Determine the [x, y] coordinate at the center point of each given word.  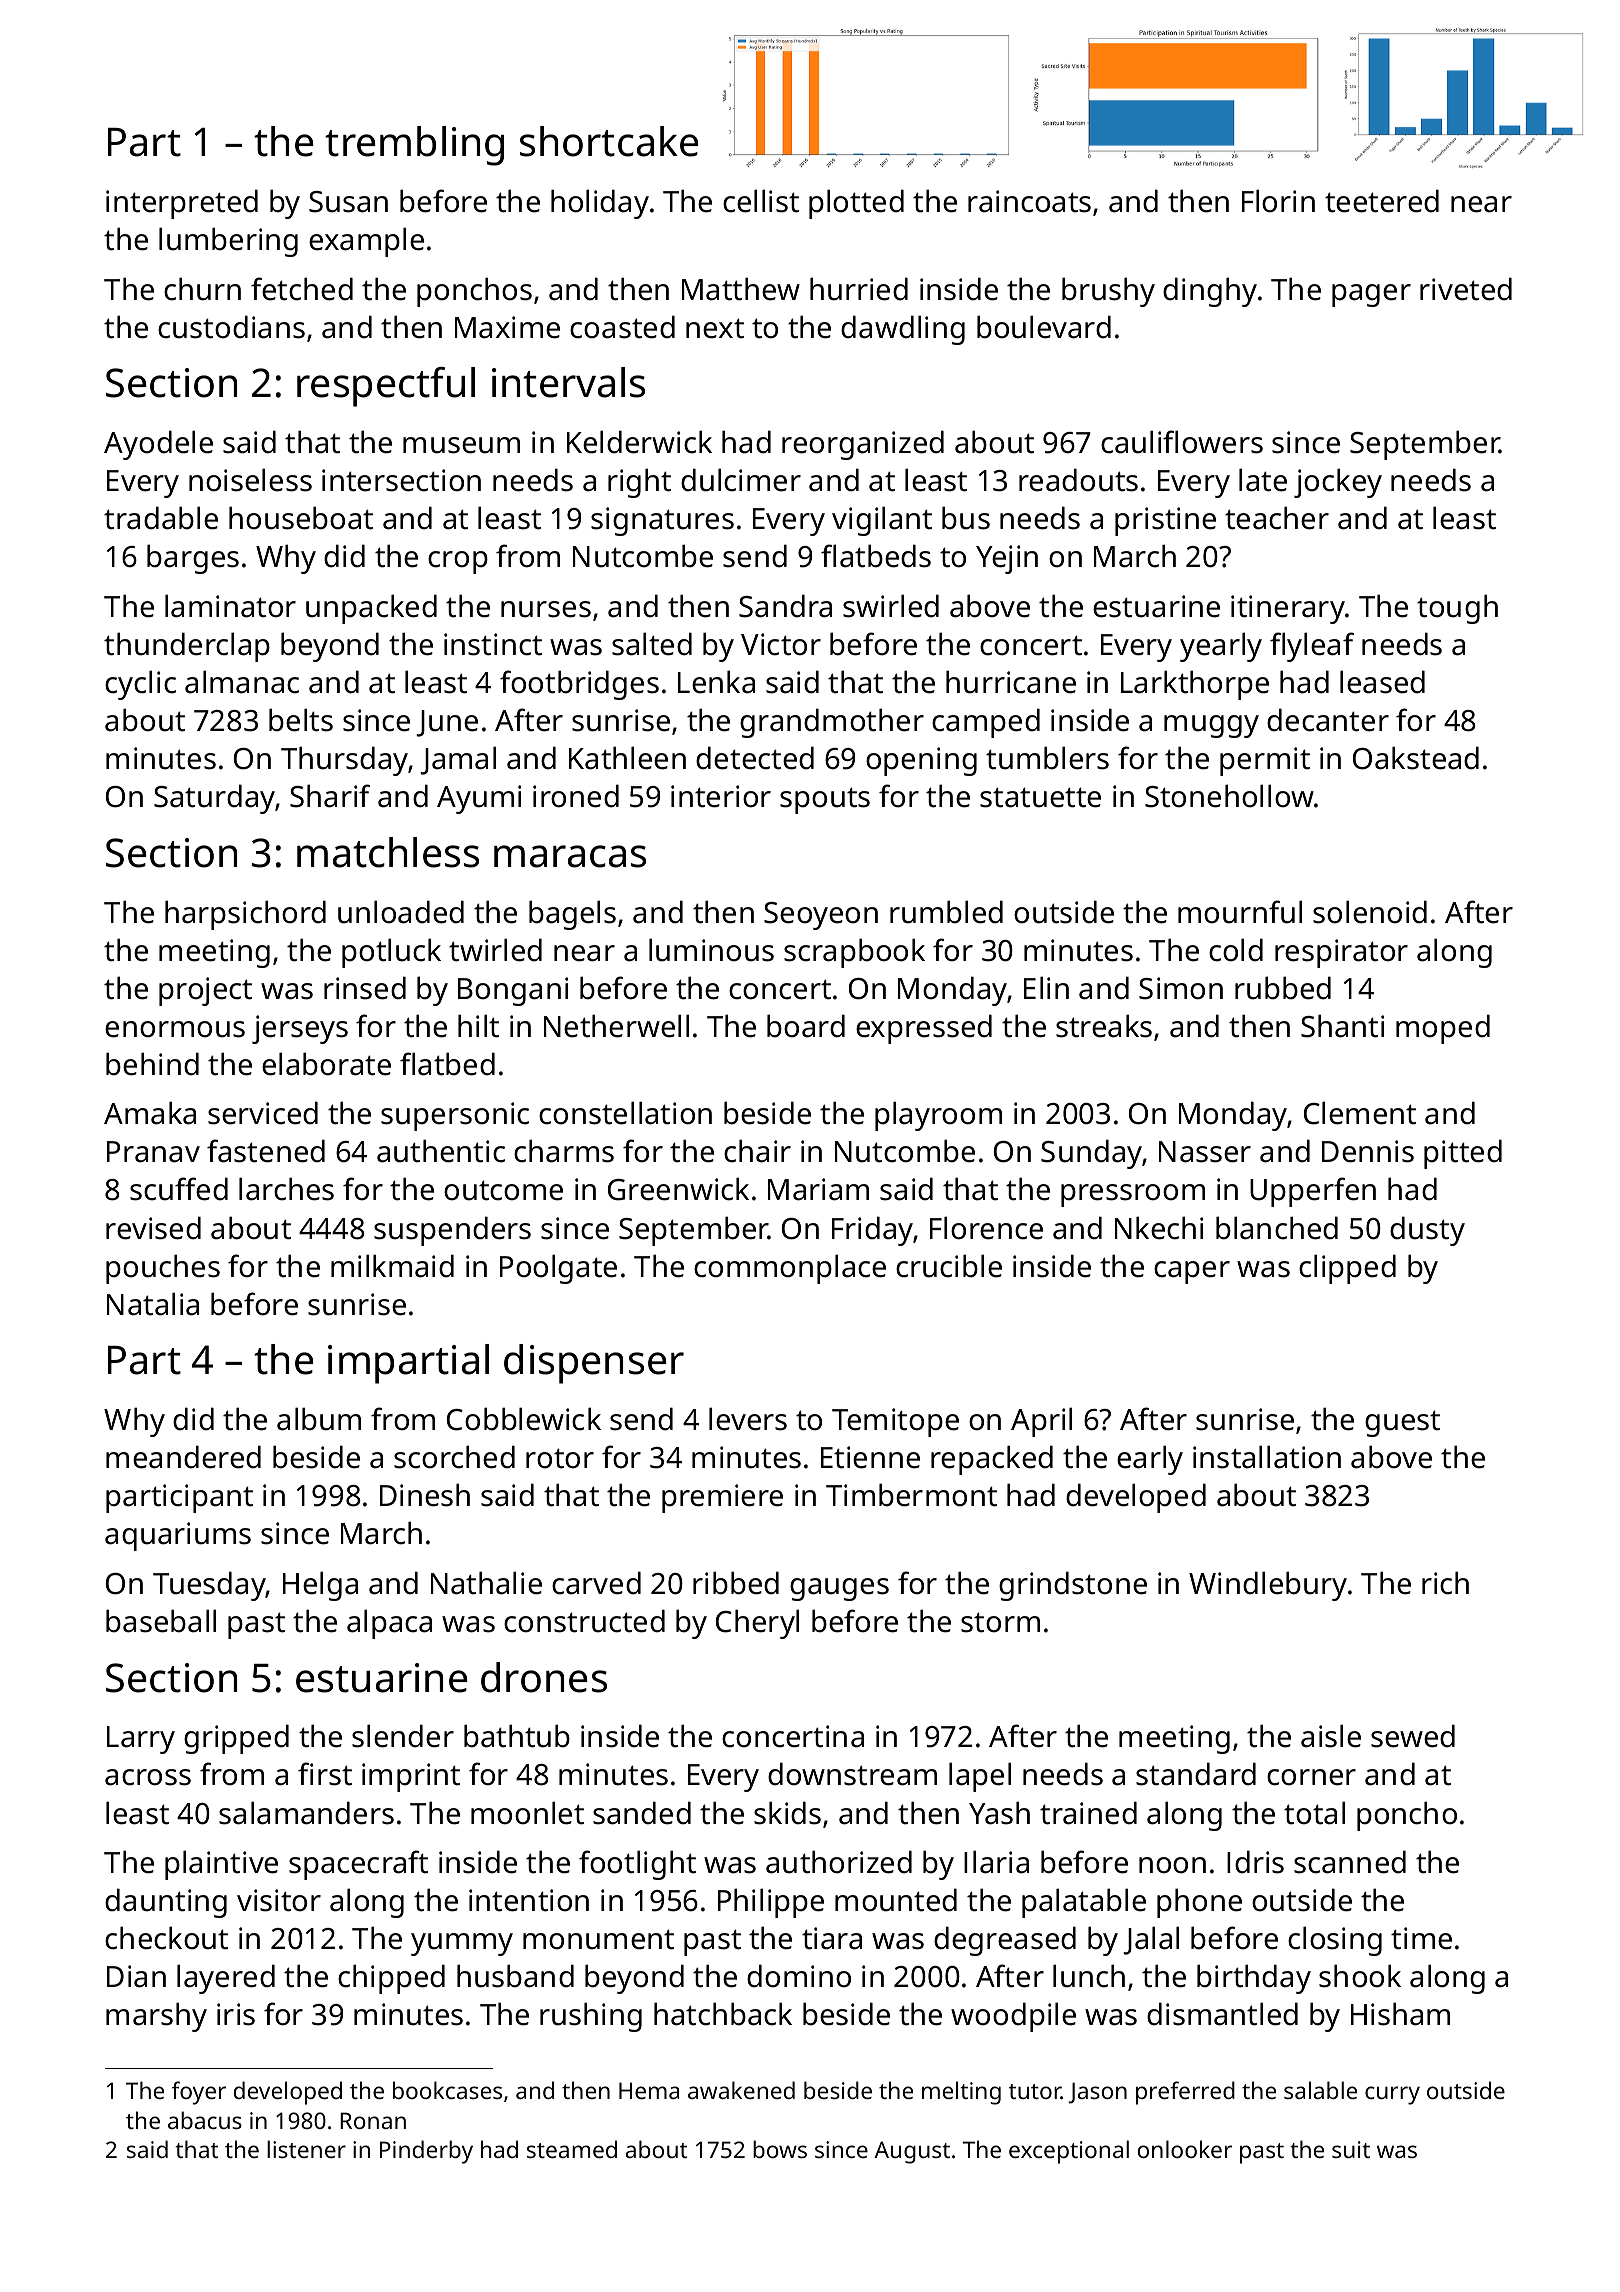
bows [780, 2149]
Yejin [1007, 559]
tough [1457, 609]
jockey [1338, 483]
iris [236, 2014]
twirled [495, 950]
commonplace [790, 1269]
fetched [302, 289]
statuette [1040, 797]
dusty [1427, 1231]
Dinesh [425, 1495]
